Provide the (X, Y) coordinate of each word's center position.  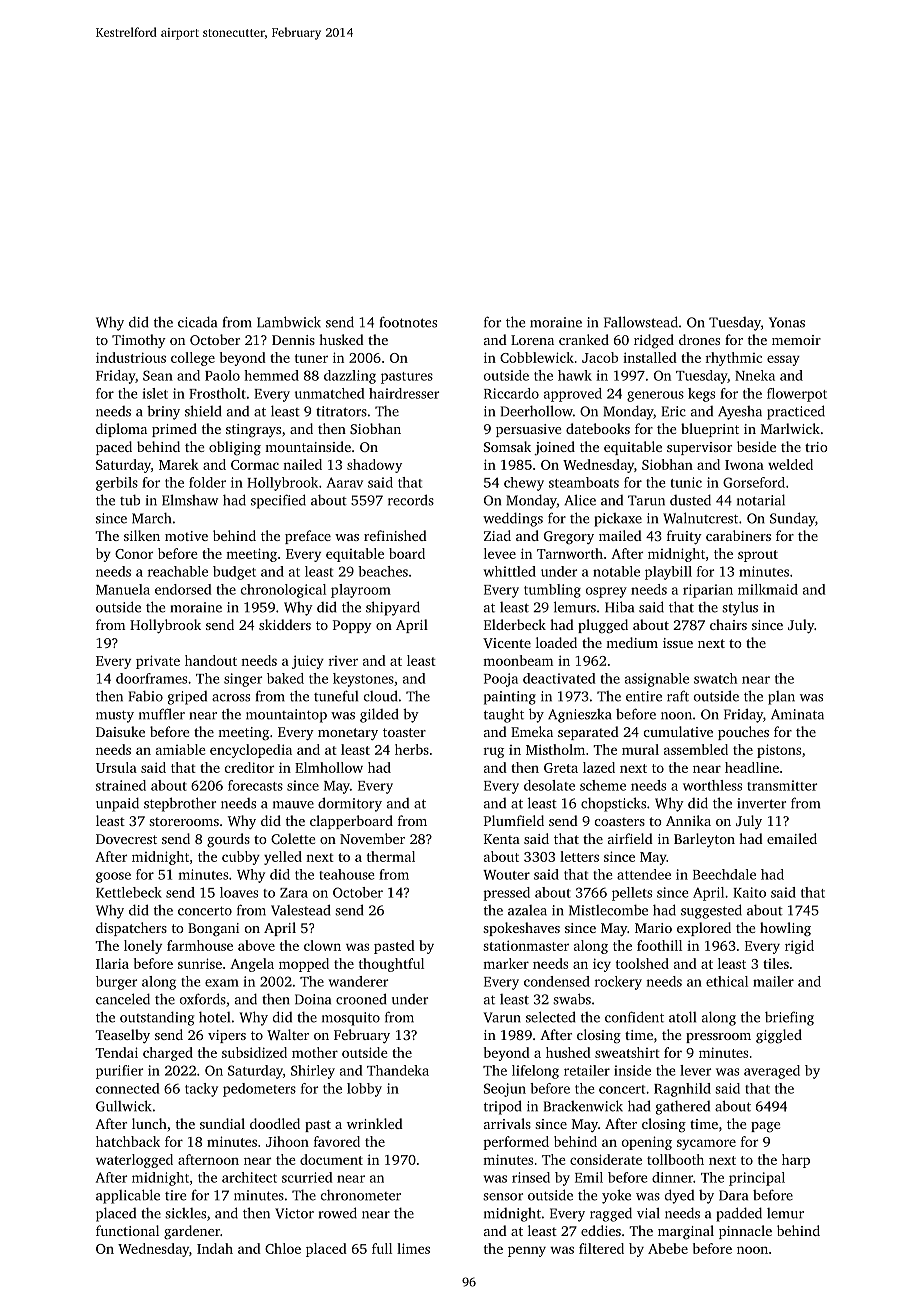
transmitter (782, 785)
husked (341, 339)
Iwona (744, 465)
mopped (304, 965)
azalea (527, 910)
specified (278, 501)
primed (174, 430)
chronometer (361, 1195)
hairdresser (404, 393)
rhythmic (734, 359)
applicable (128, 1196)
